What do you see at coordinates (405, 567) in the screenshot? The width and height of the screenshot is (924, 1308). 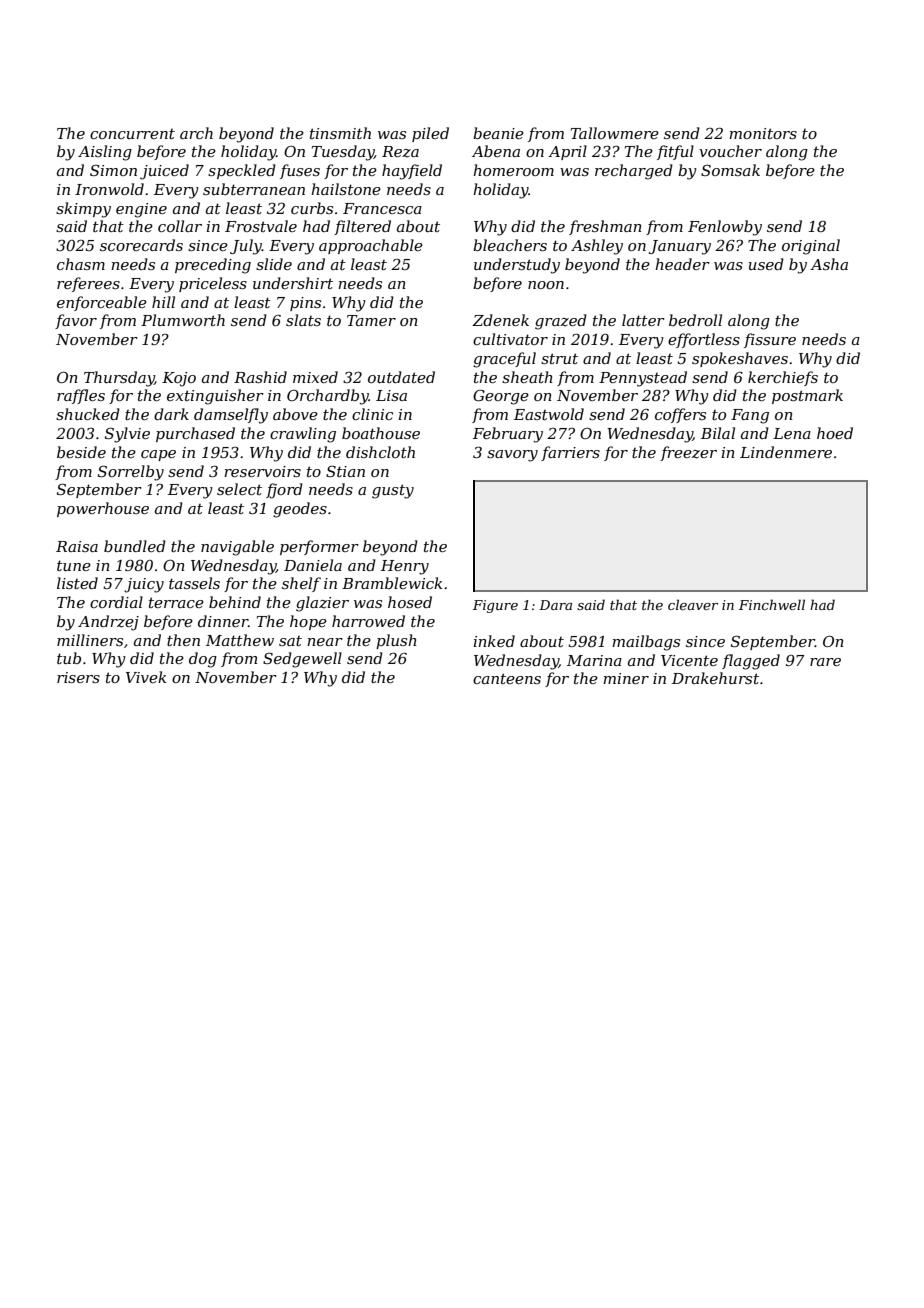 I see `Henry` at bounding box center [405, 567].
